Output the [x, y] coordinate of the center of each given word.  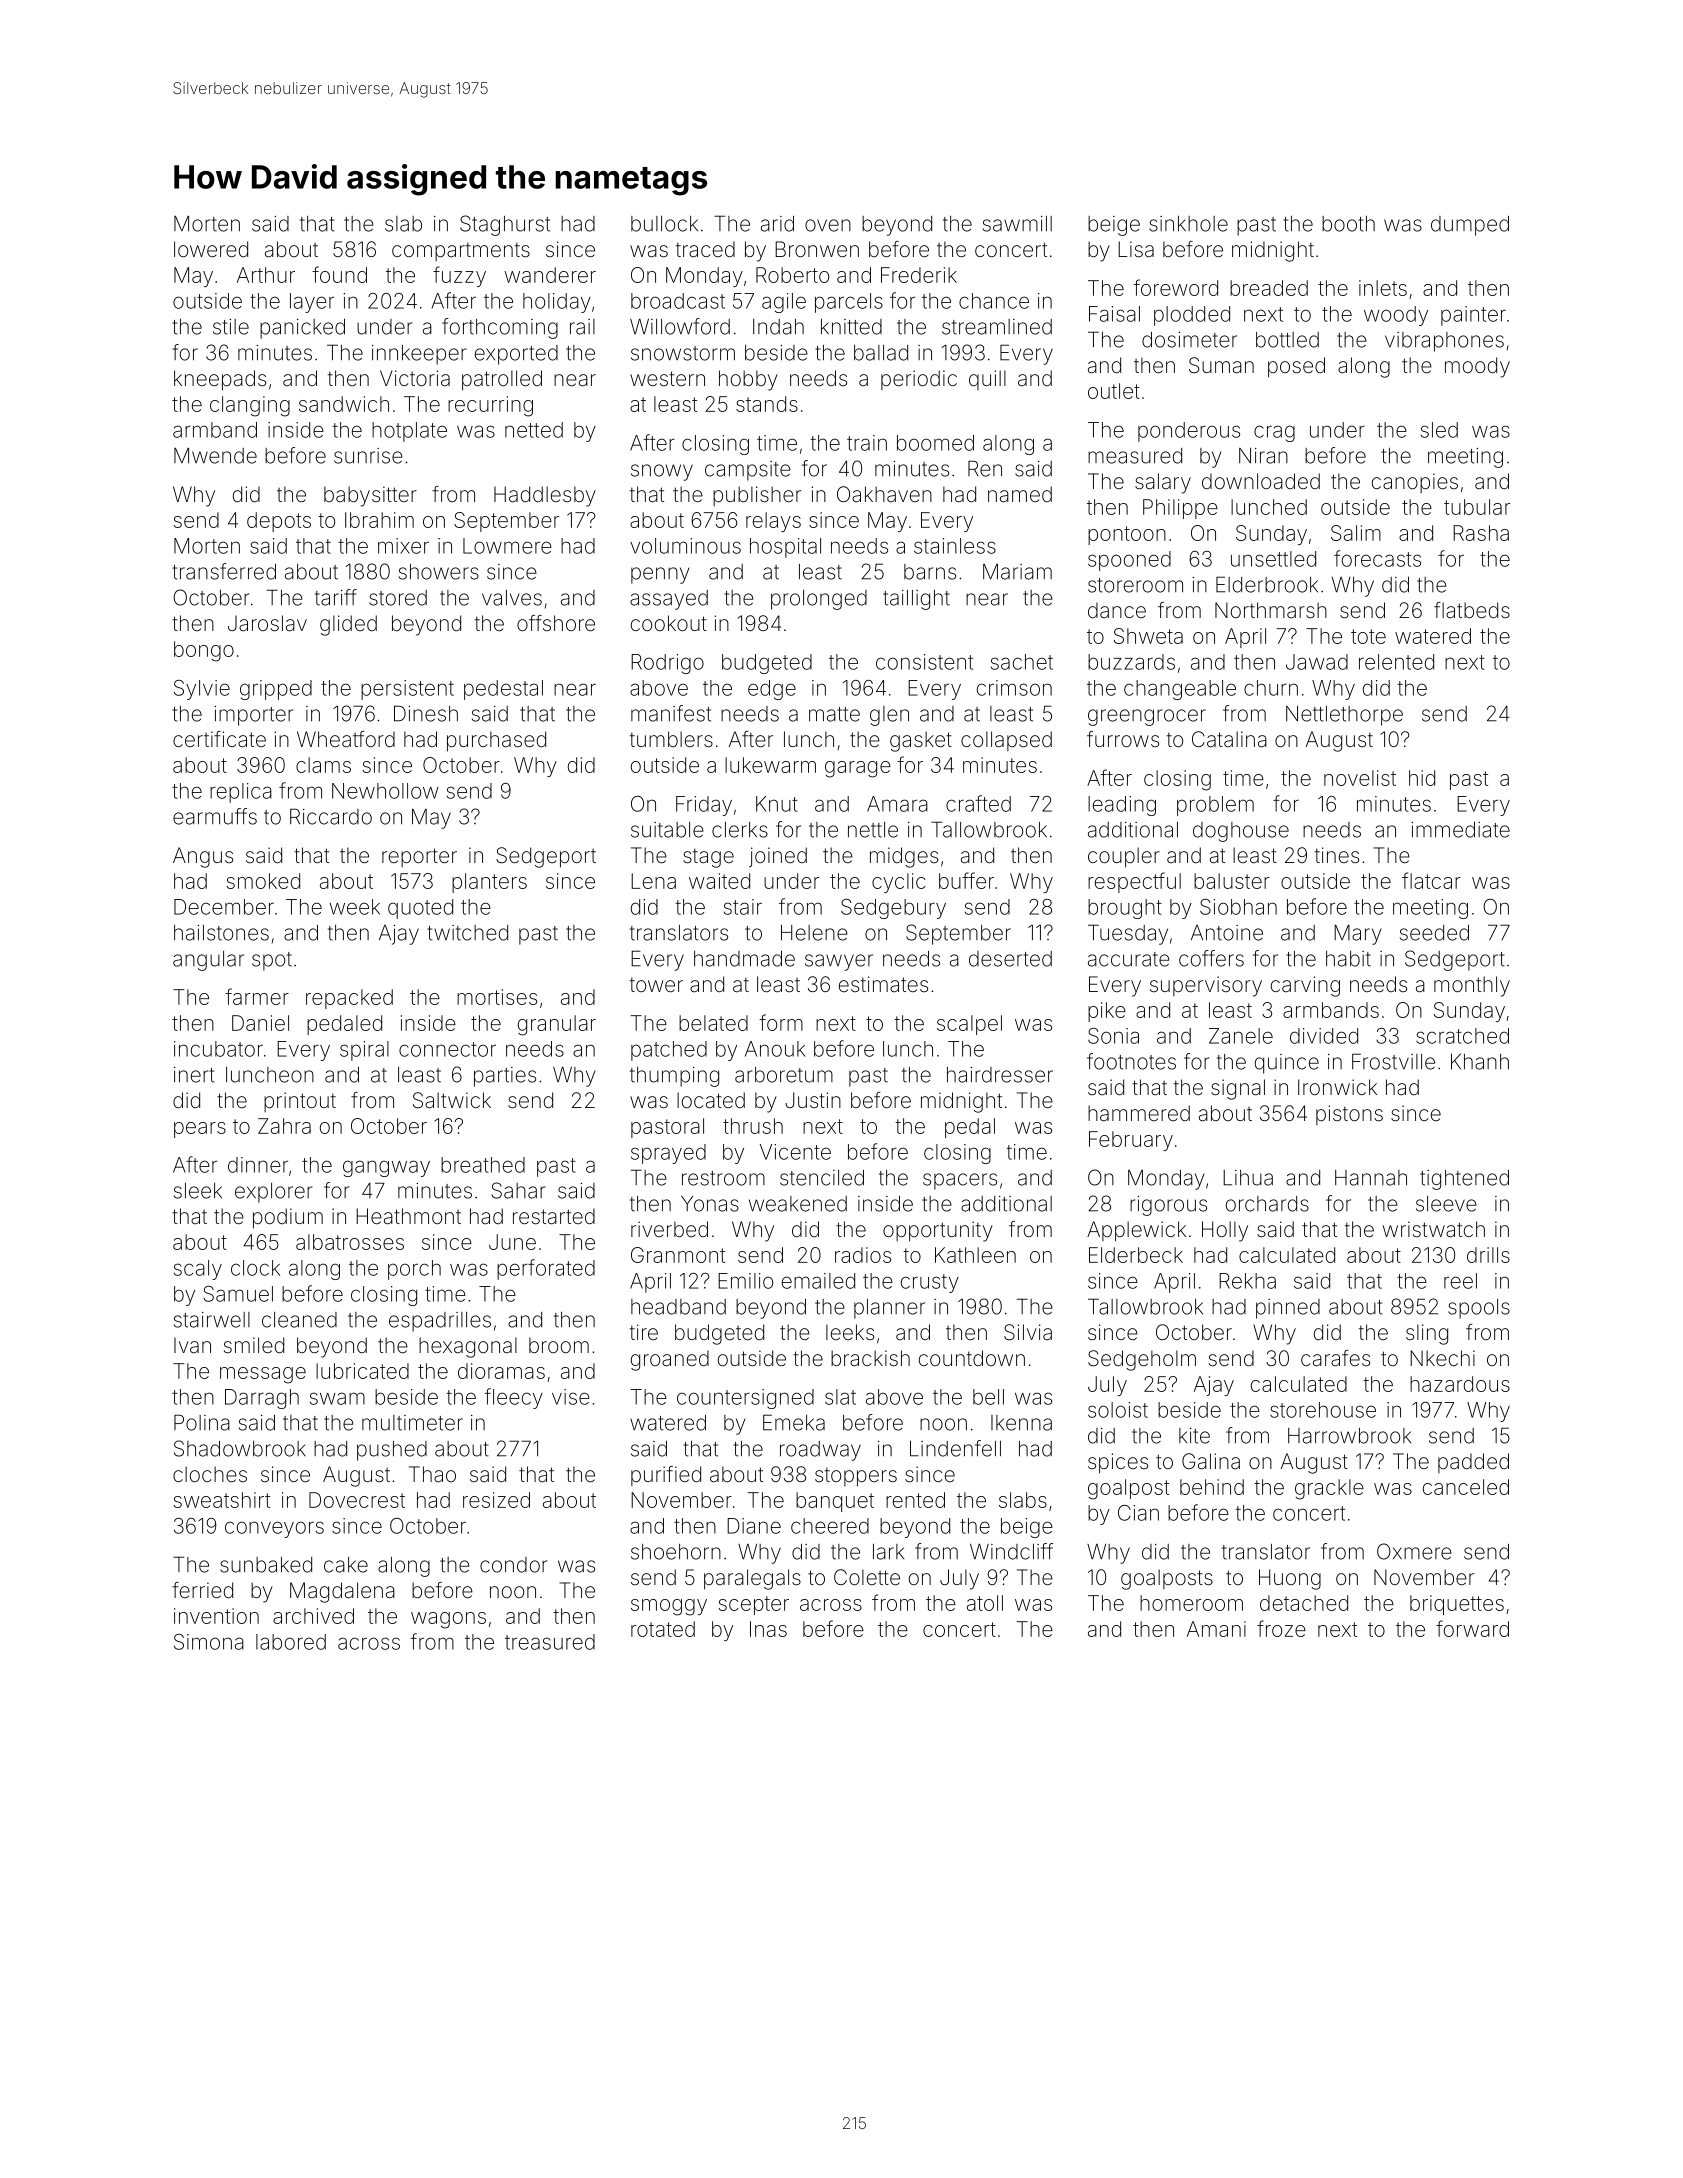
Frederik [919, 275]
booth [1348, 224]
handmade [744, 959]
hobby [748, 380]
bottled [1287, 340]
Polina [202, 1422]
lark [888, 1552]
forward [1472, 1628]
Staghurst [505, 225]
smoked [263, 881]
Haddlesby [545, 496]
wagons [448, 1620]
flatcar [1431, 880]
